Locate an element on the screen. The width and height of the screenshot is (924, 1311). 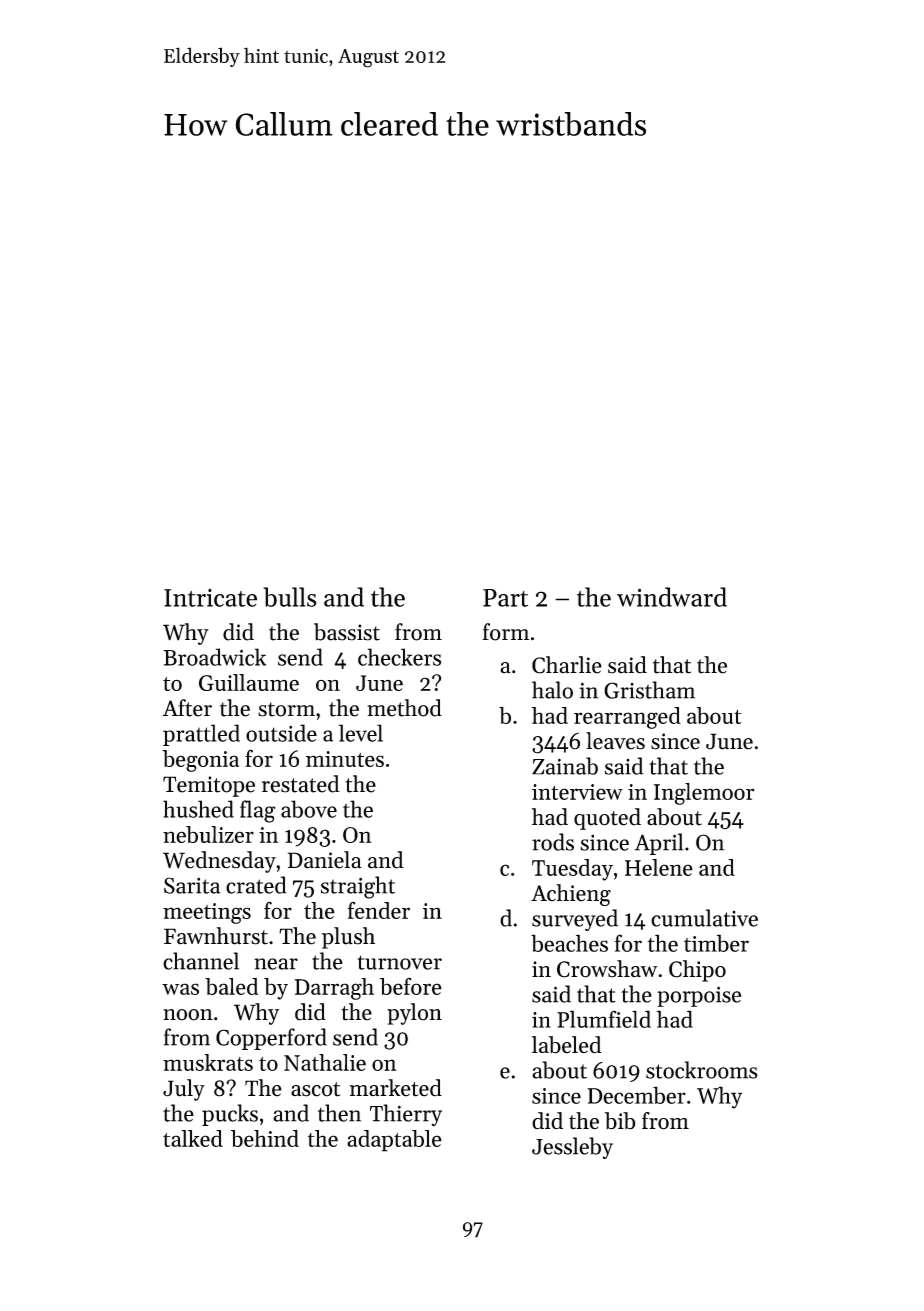
minutes is located at coordinates (345, 759).
